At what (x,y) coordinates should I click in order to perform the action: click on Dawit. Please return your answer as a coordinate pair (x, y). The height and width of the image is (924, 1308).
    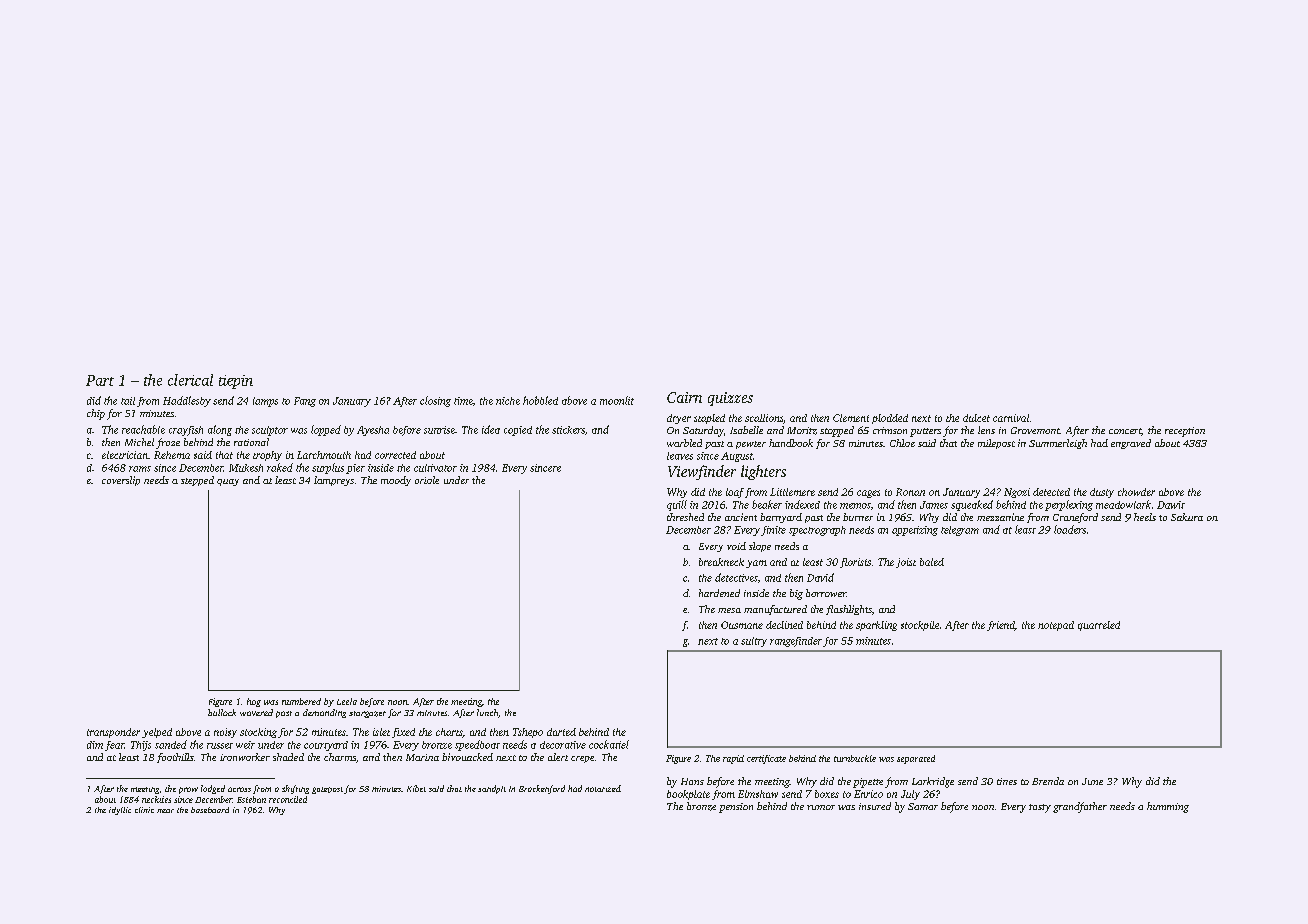
    Looking at the image, I should click on (1171, 505).
